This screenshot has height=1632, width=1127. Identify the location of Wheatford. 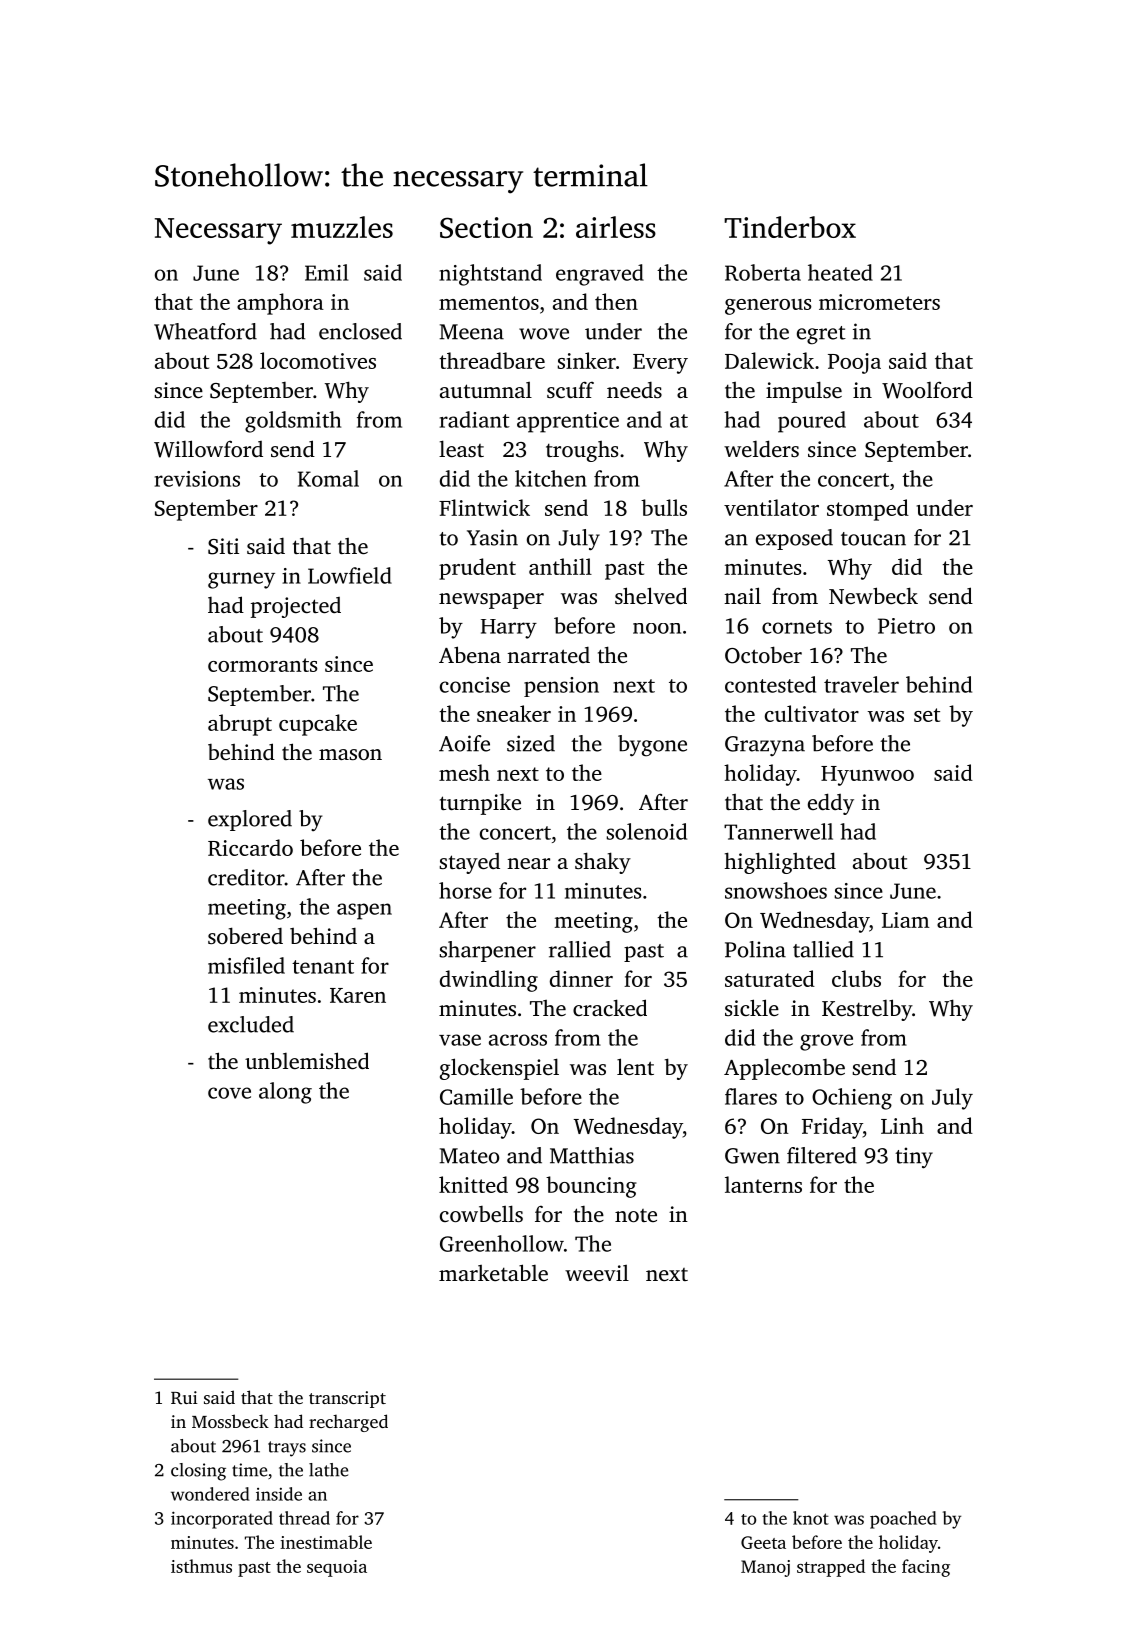
(205, 331).
